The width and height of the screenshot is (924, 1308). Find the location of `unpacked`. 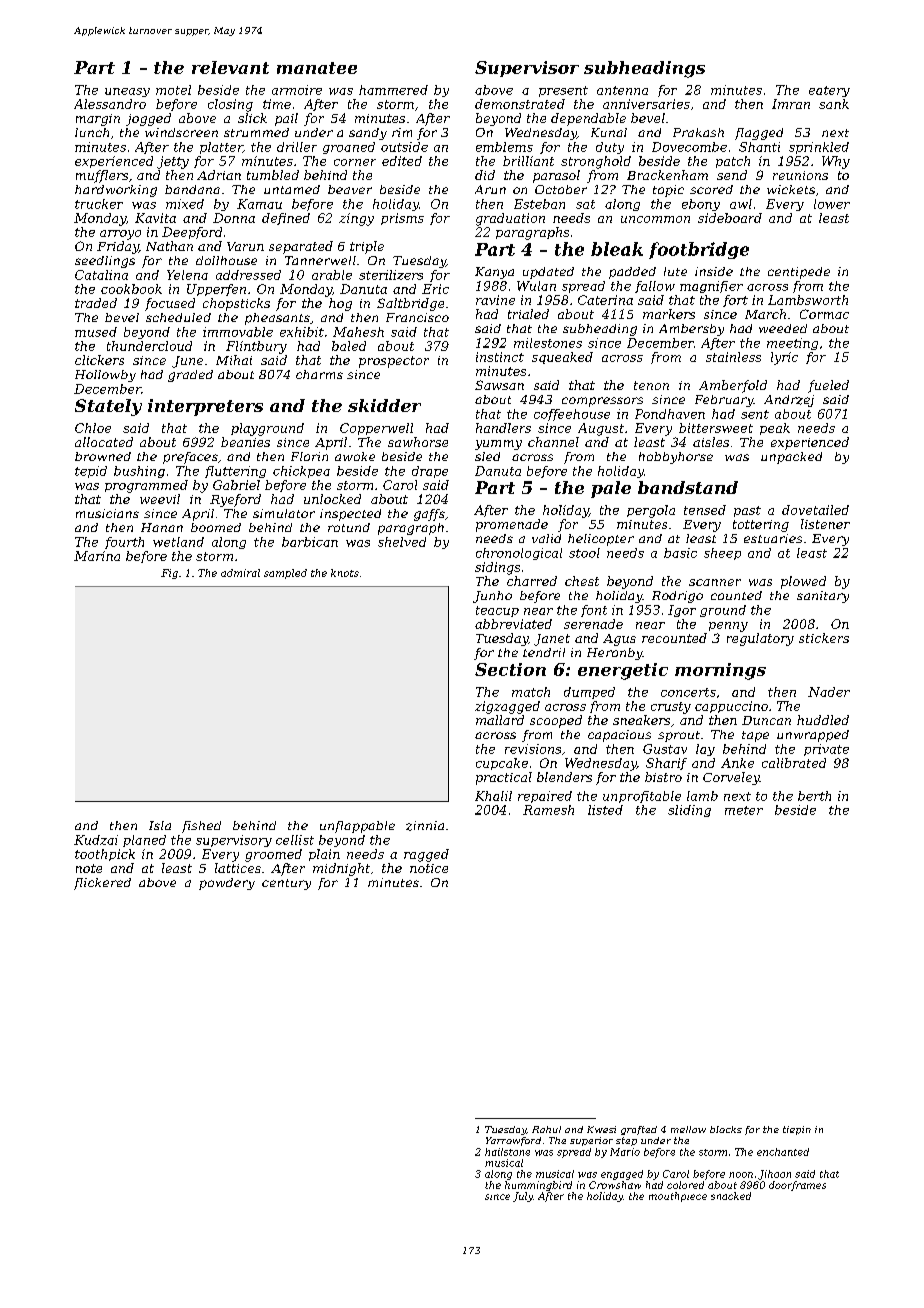

unpacked is located at coordinates (791, 458).
